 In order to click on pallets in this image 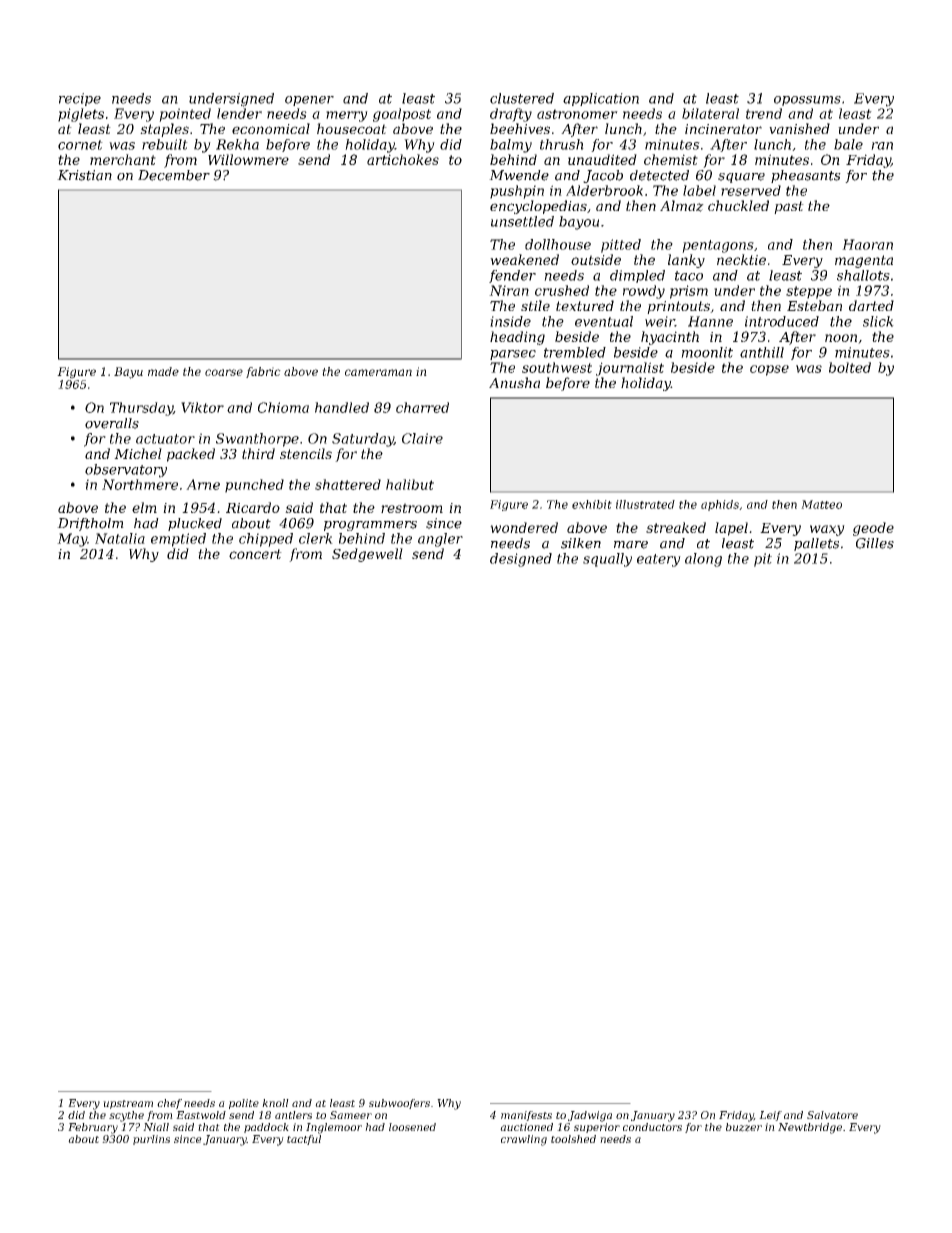, I will do `click(816, 544)`.
